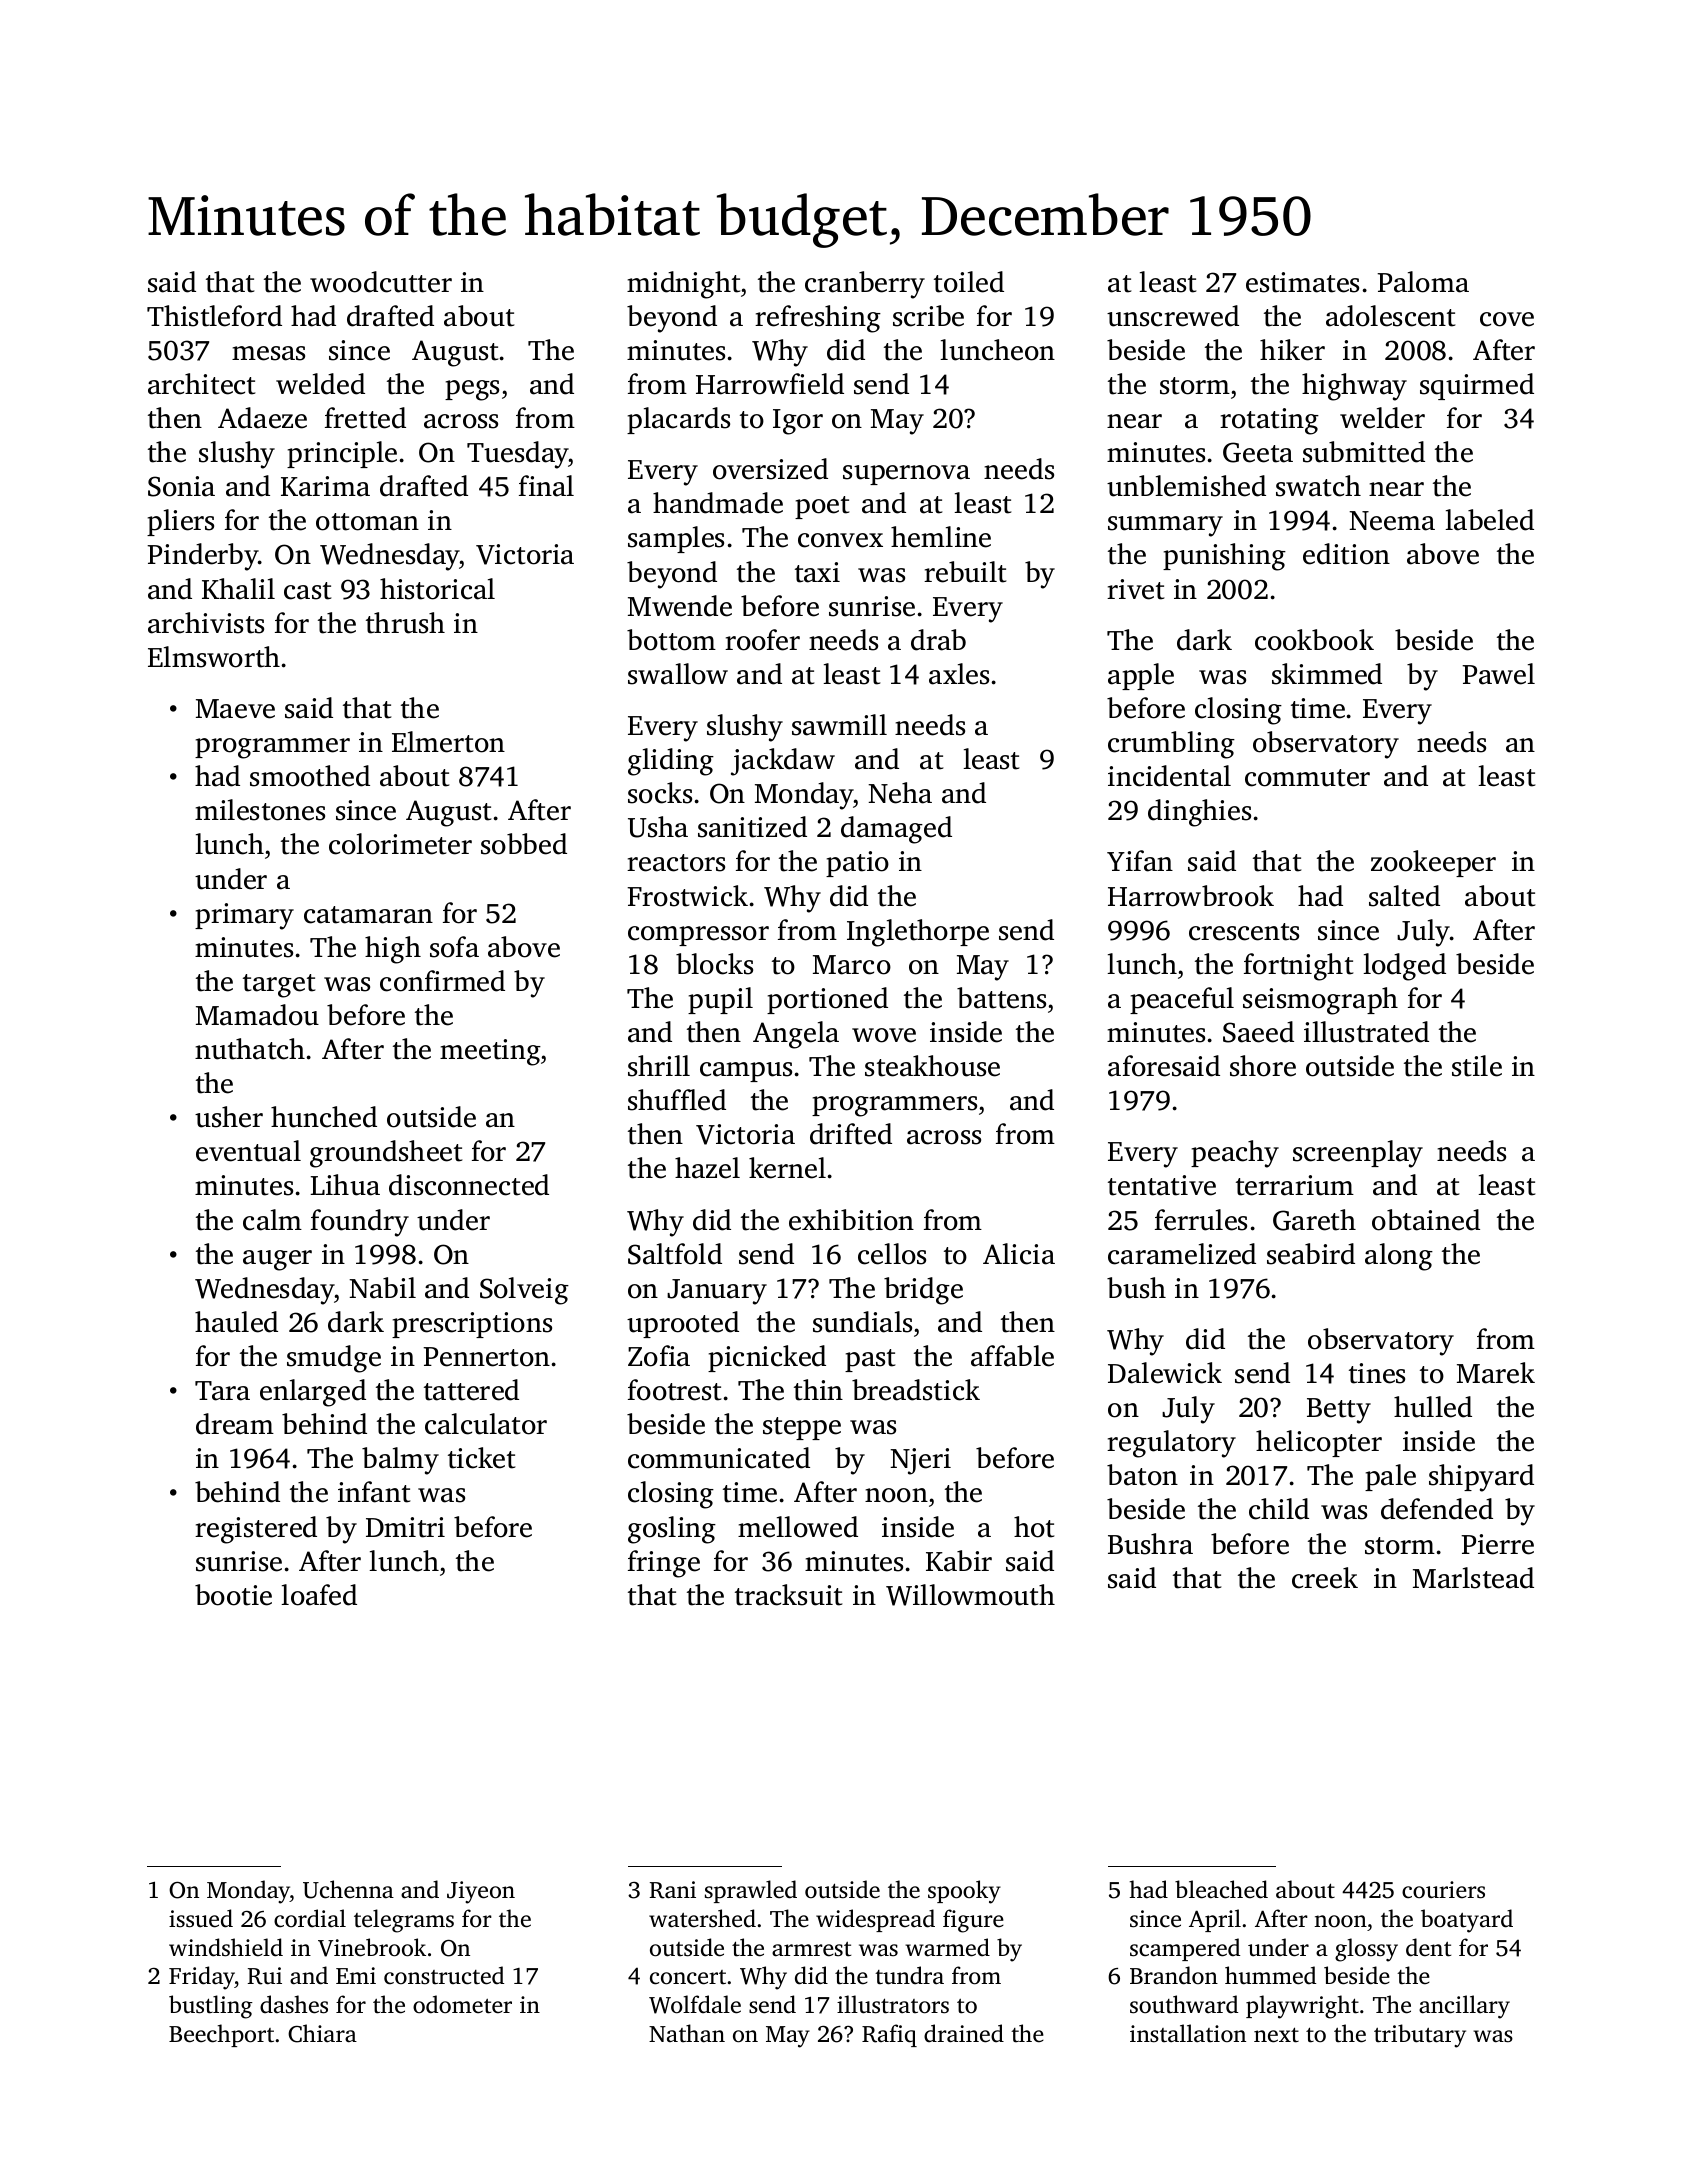 This screenshot has width=1683, height=2178. Describe the element at coordinates (687, 2033) in the screenshot. I see `Nathan` at that location.
